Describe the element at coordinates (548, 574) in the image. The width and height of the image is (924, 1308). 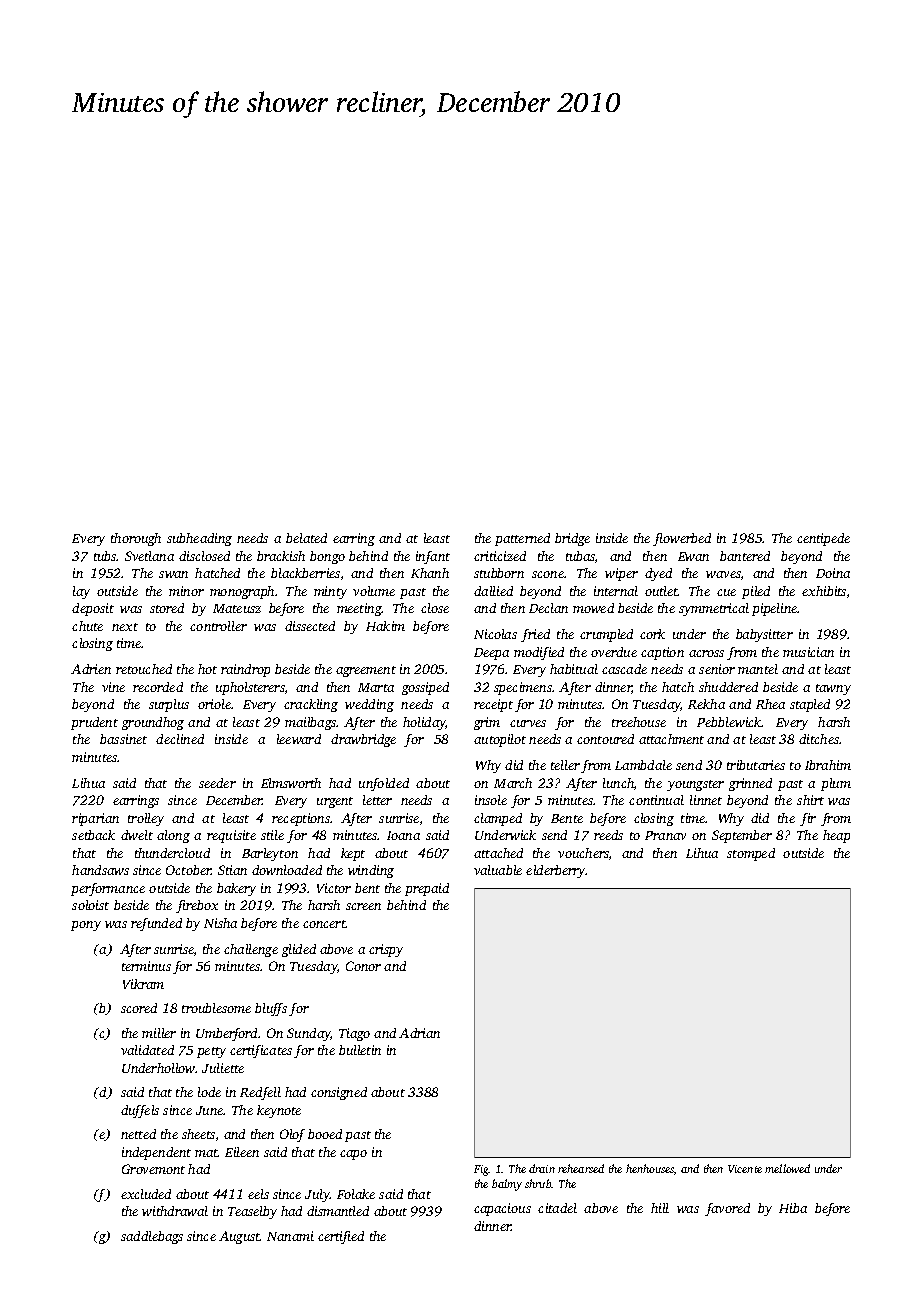
I see `scone` at that location.
